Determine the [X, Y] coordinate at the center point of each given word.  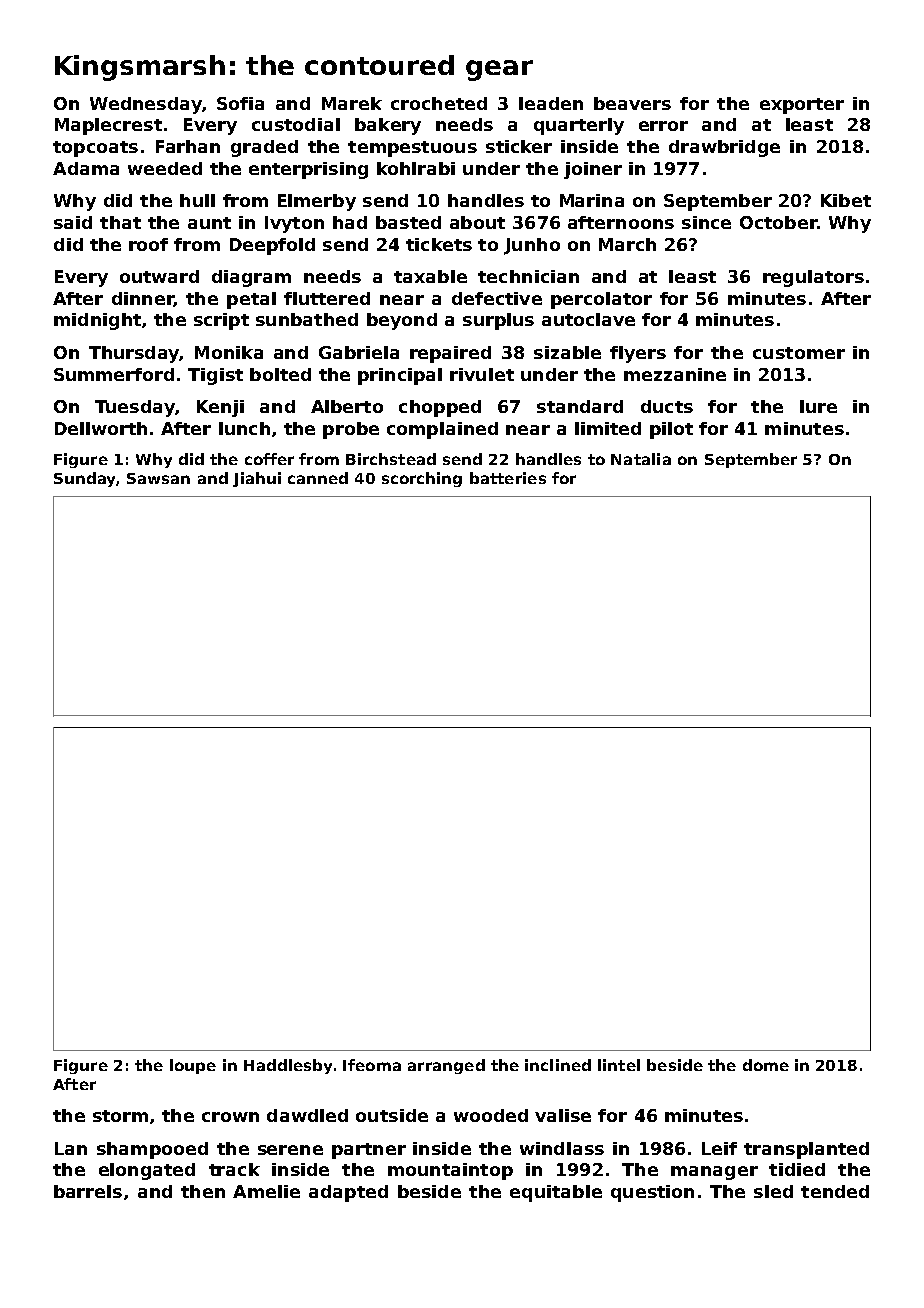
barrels [88, 1191]
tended [835, 1191]
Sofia [240, 103]
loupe [193, 1066]
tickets [439, 244]
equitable [556, 1193]
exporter [802, 106]
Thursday [134, 354]
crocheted [439, 103]
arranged [446, 1066]
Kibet [846, 200]
